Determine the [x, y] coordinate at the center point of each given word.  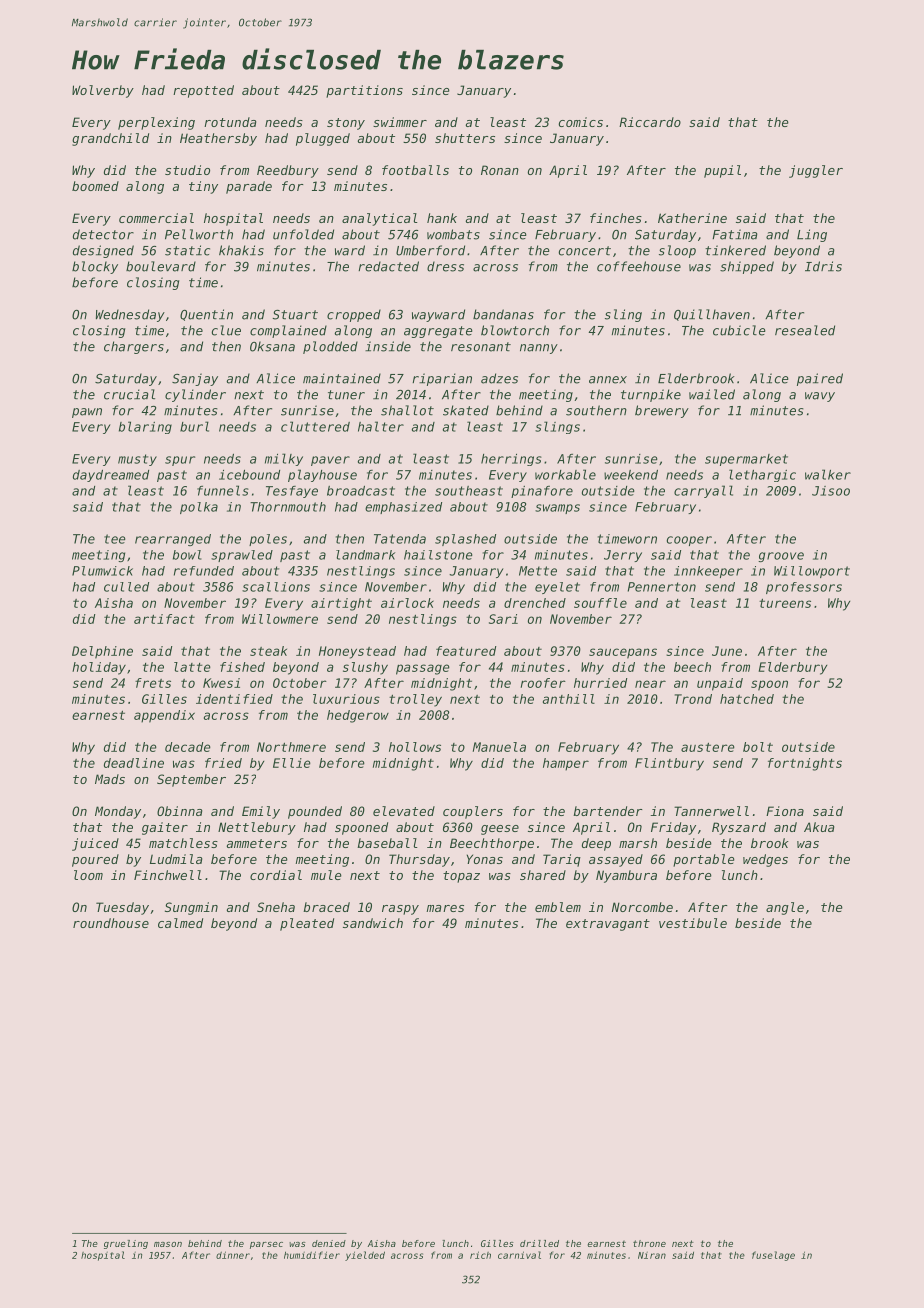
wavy [820, 397]
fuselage [773, 1256]
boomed [95, 186]
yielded [365, 1256]
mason [168, 1244]
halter [381, 426]
